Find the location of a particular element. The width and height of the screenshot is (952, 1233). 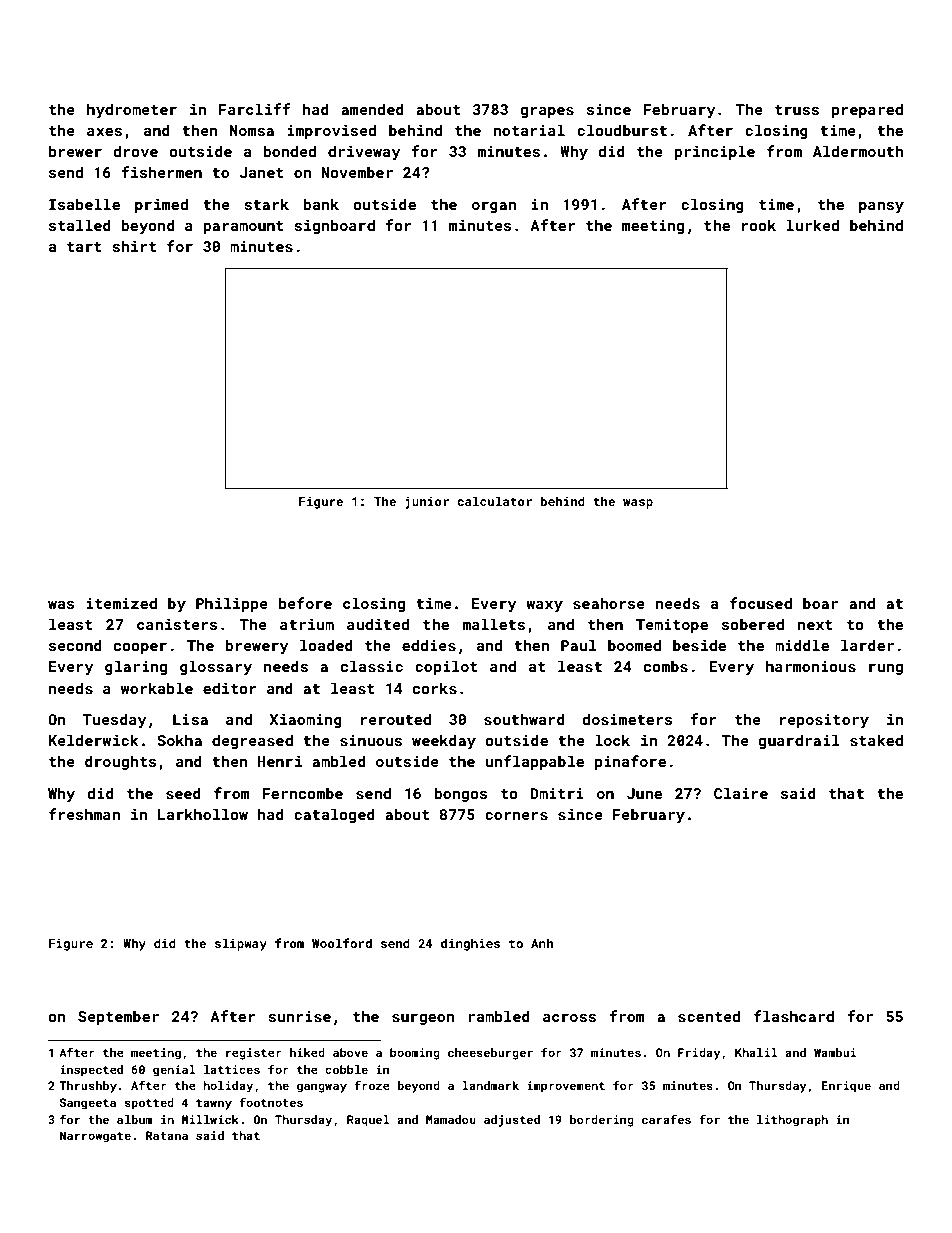

Raquel is located at coordinates (368, 1121).
